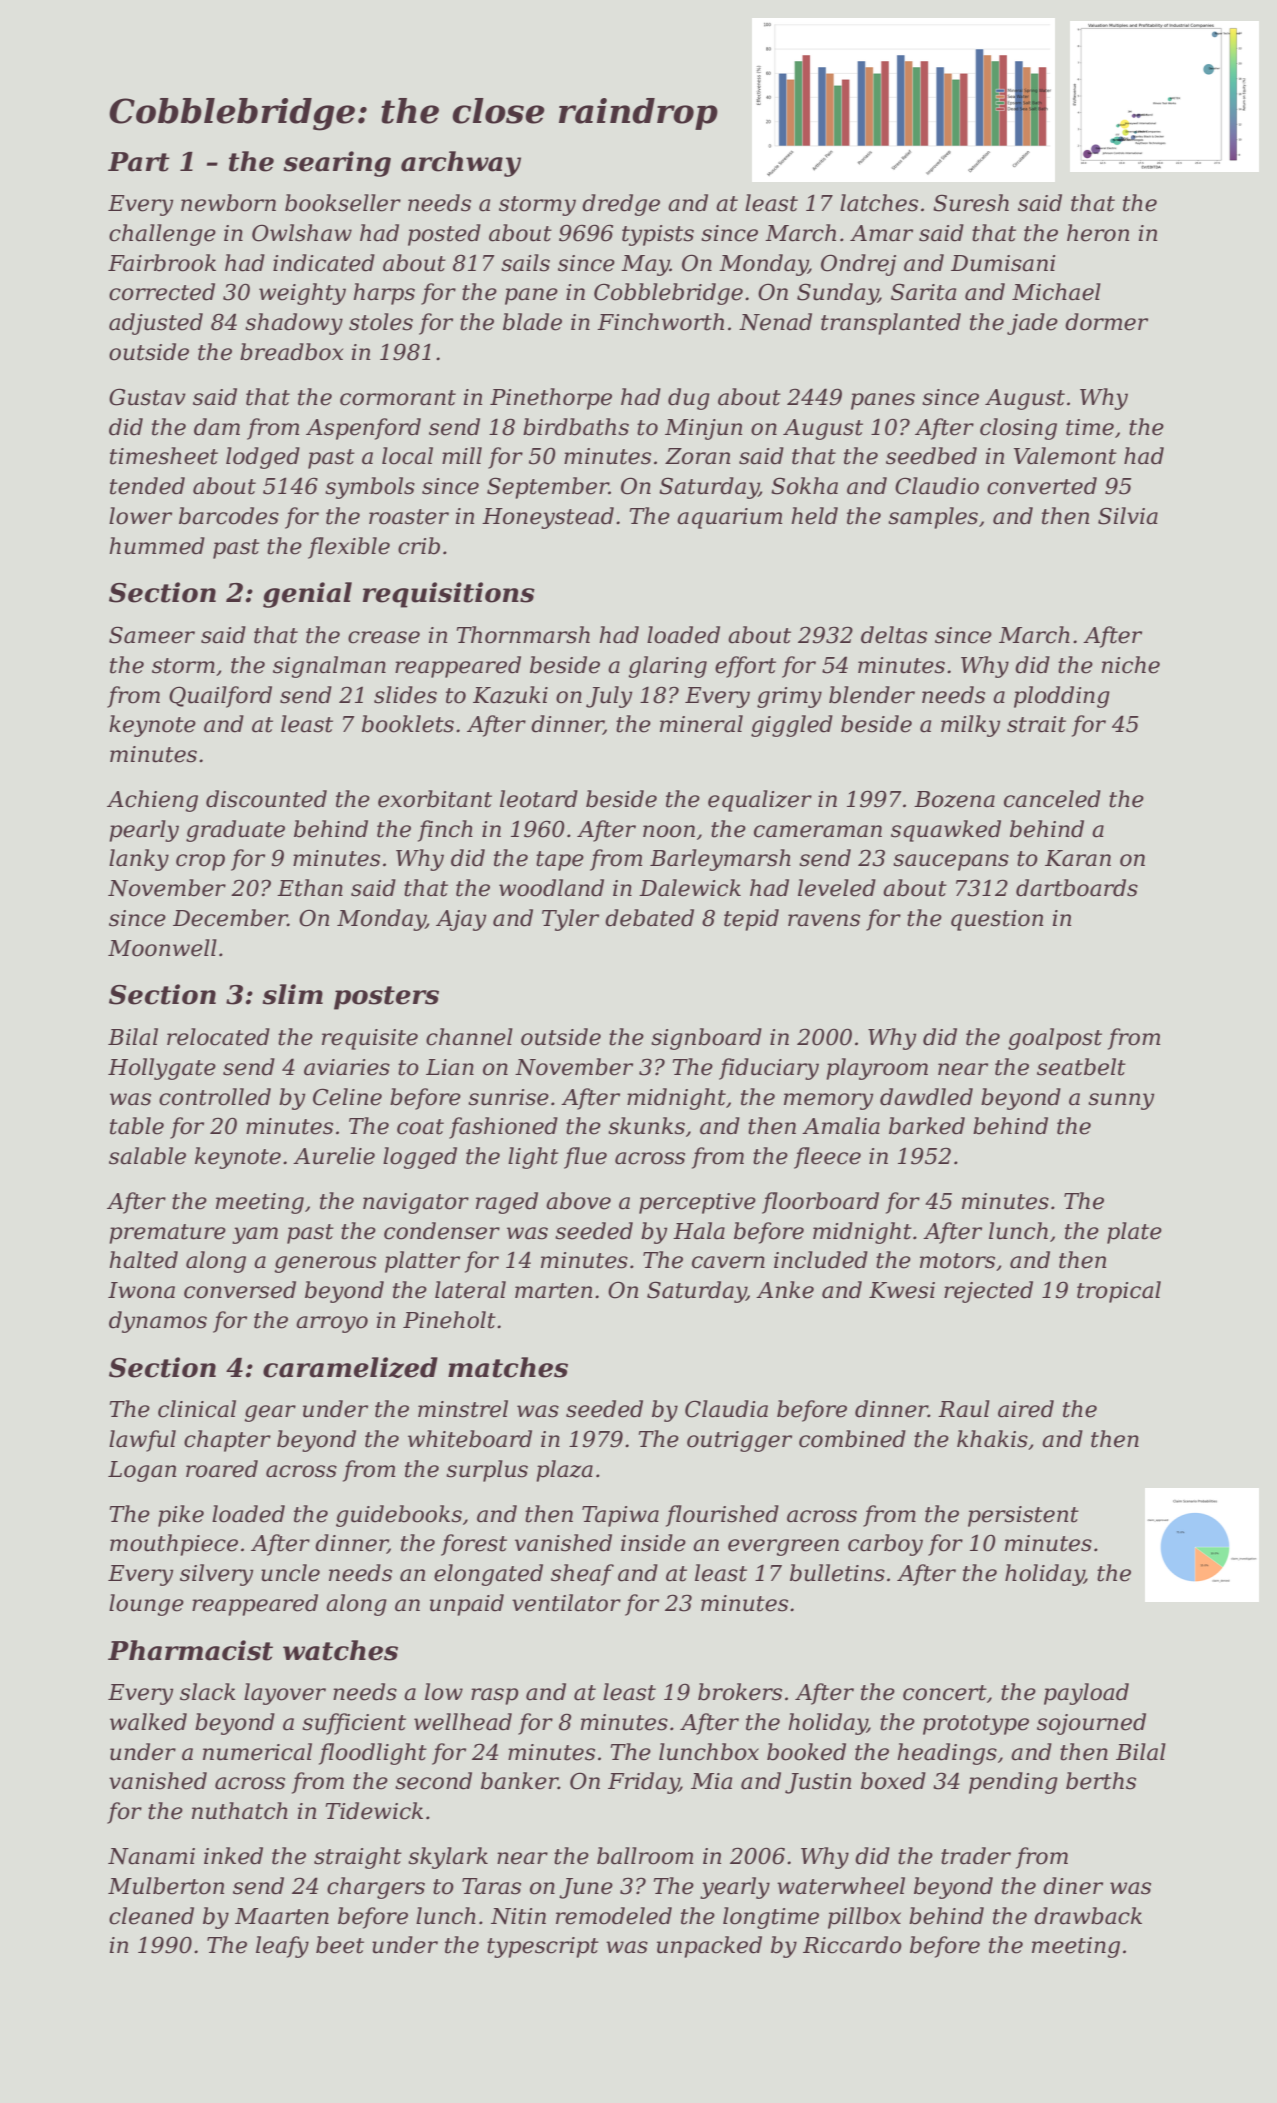 The width and height of the screenshot is (1277, 2103). I want to click on dartboards, so click(1077, 888).
